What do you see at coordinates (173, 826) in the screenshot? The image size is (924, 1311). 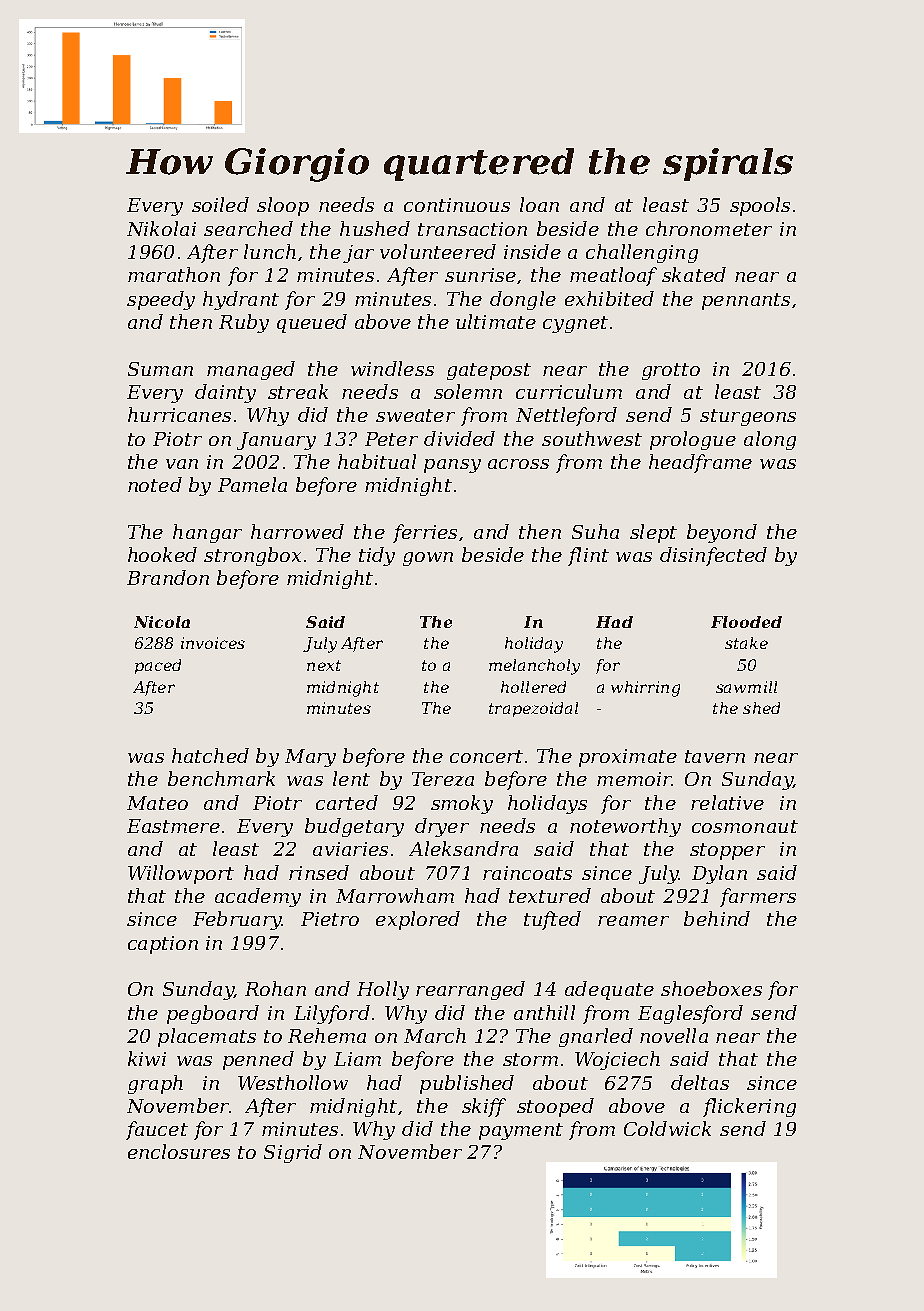 I see `Eastmere` at bounding box center [173, 826].
